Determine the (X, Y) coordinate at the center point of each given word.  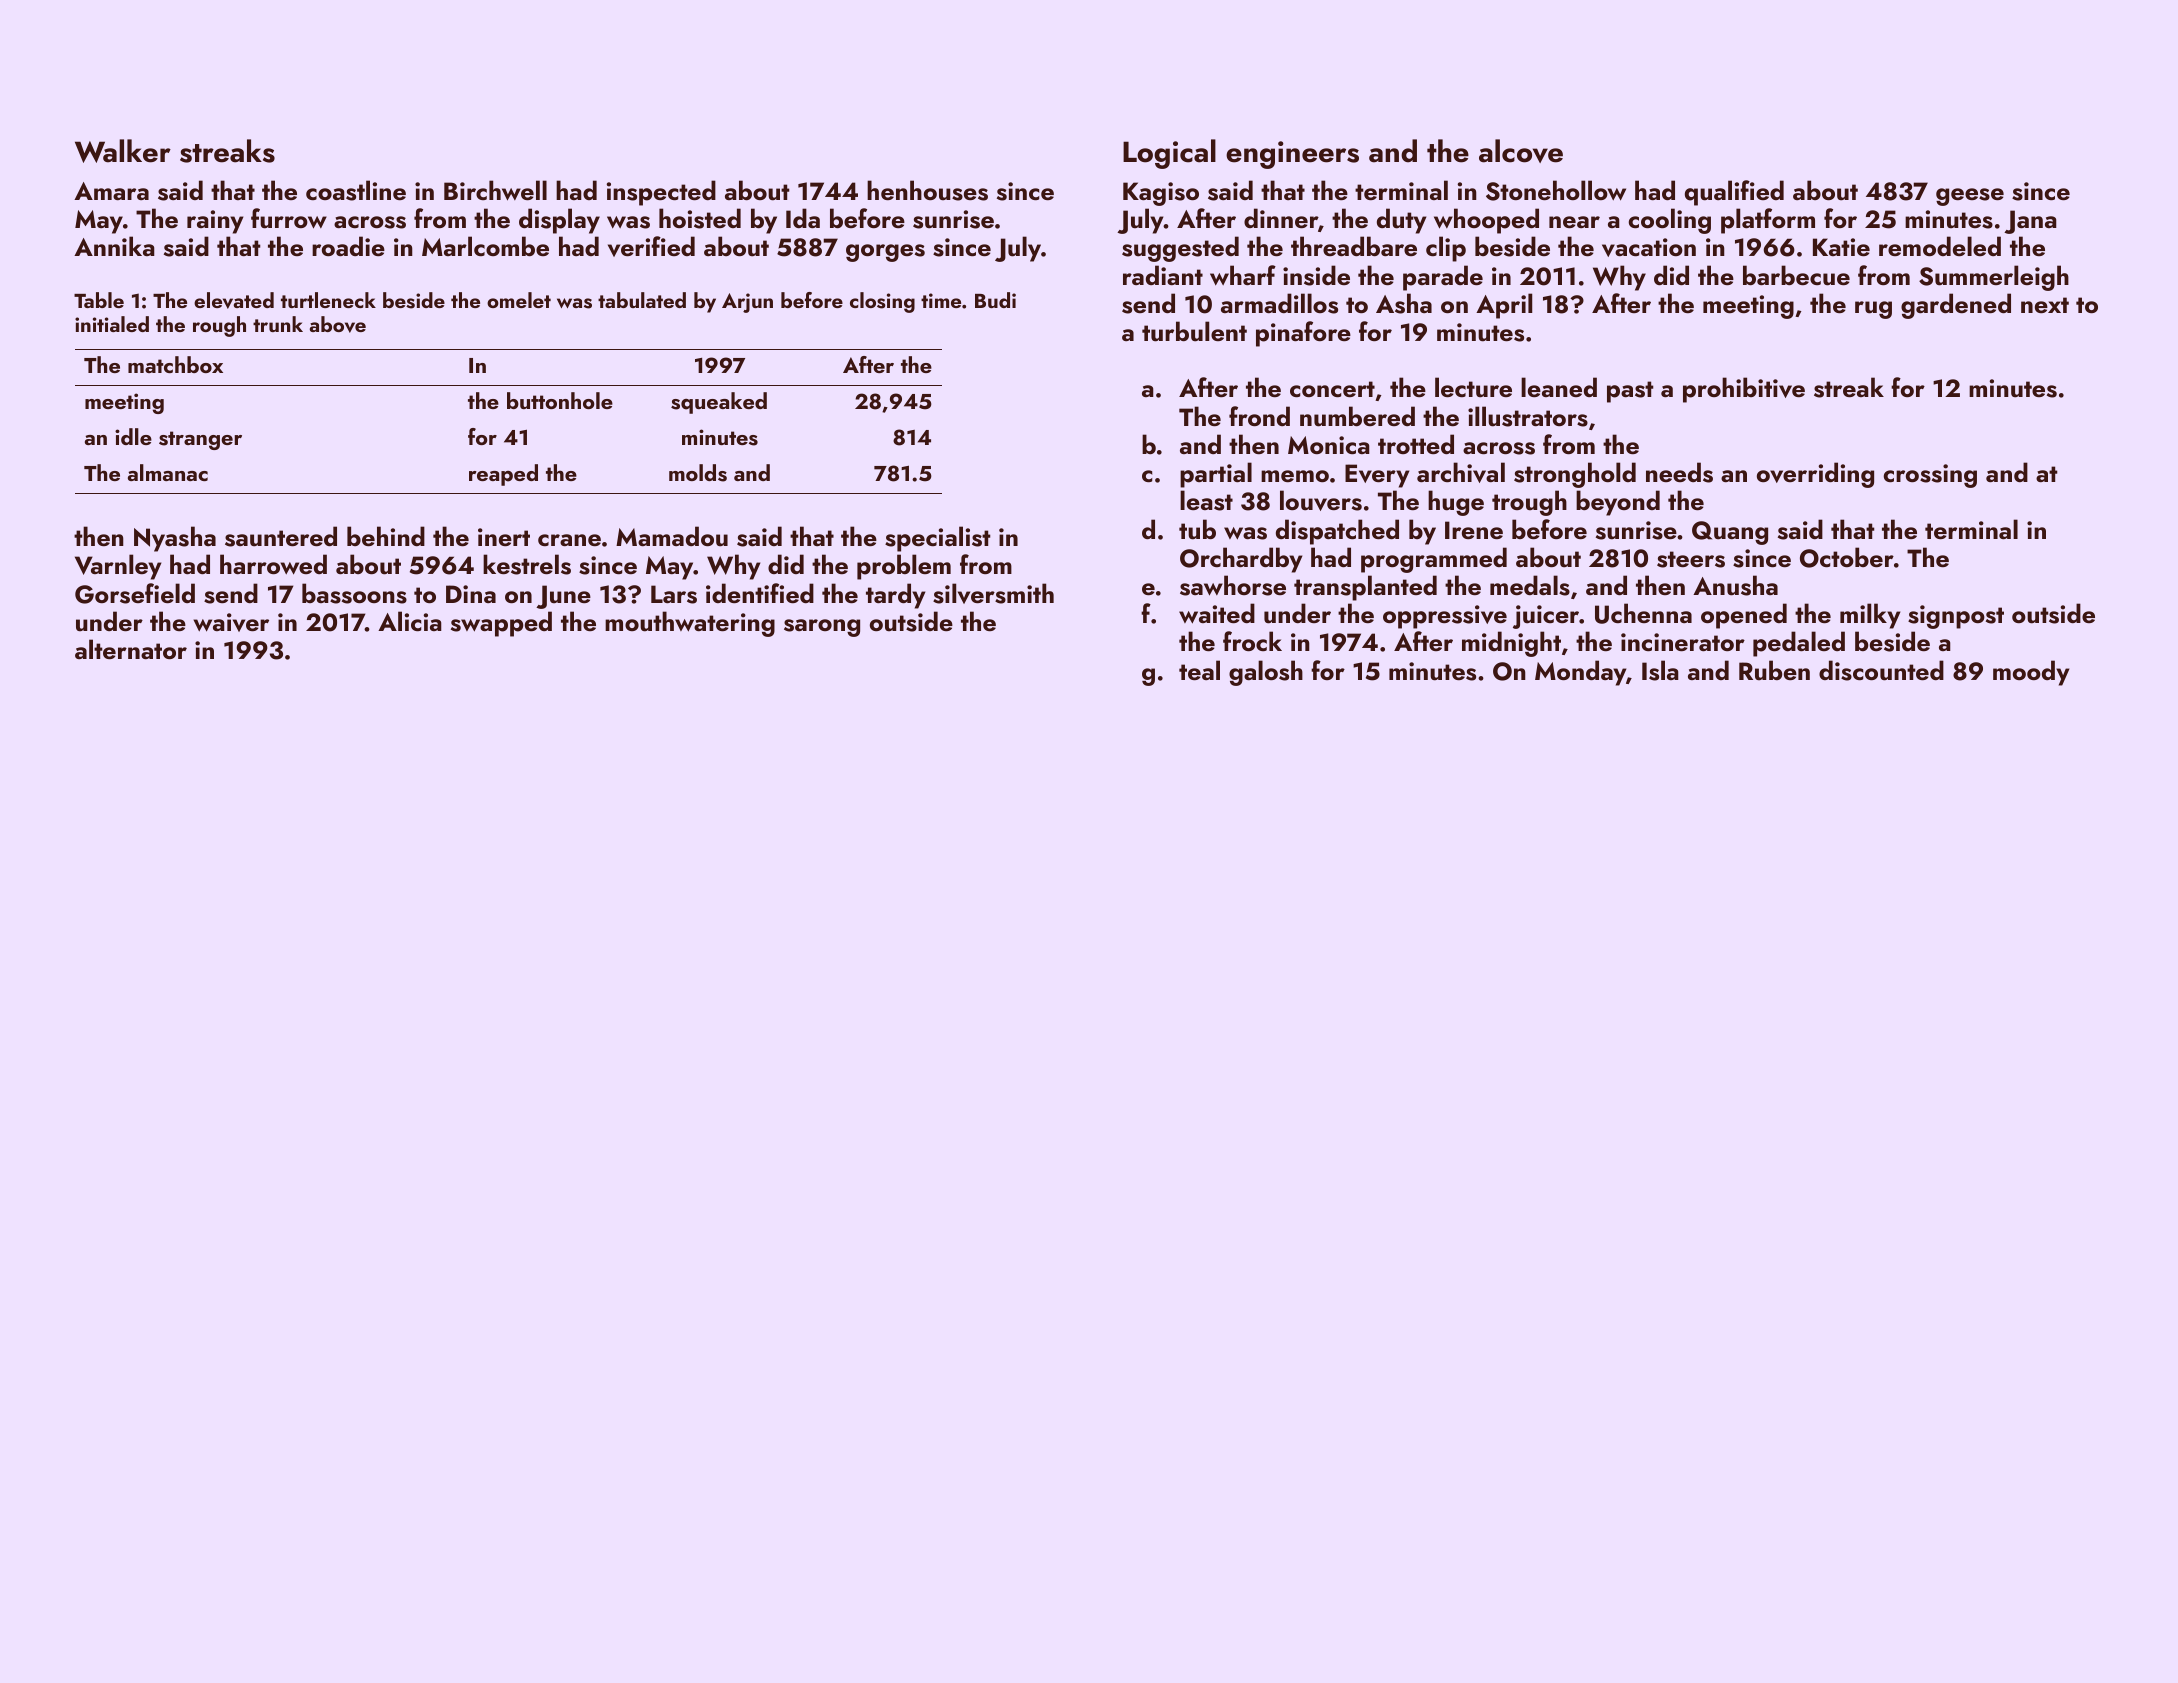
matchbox (175, 364)
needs (1679, 472)
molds (698, 473)
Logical (1169, 154)
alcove (1521, 151)
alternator (131, 649)
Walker (123, 151)
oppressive (1445, 617)
